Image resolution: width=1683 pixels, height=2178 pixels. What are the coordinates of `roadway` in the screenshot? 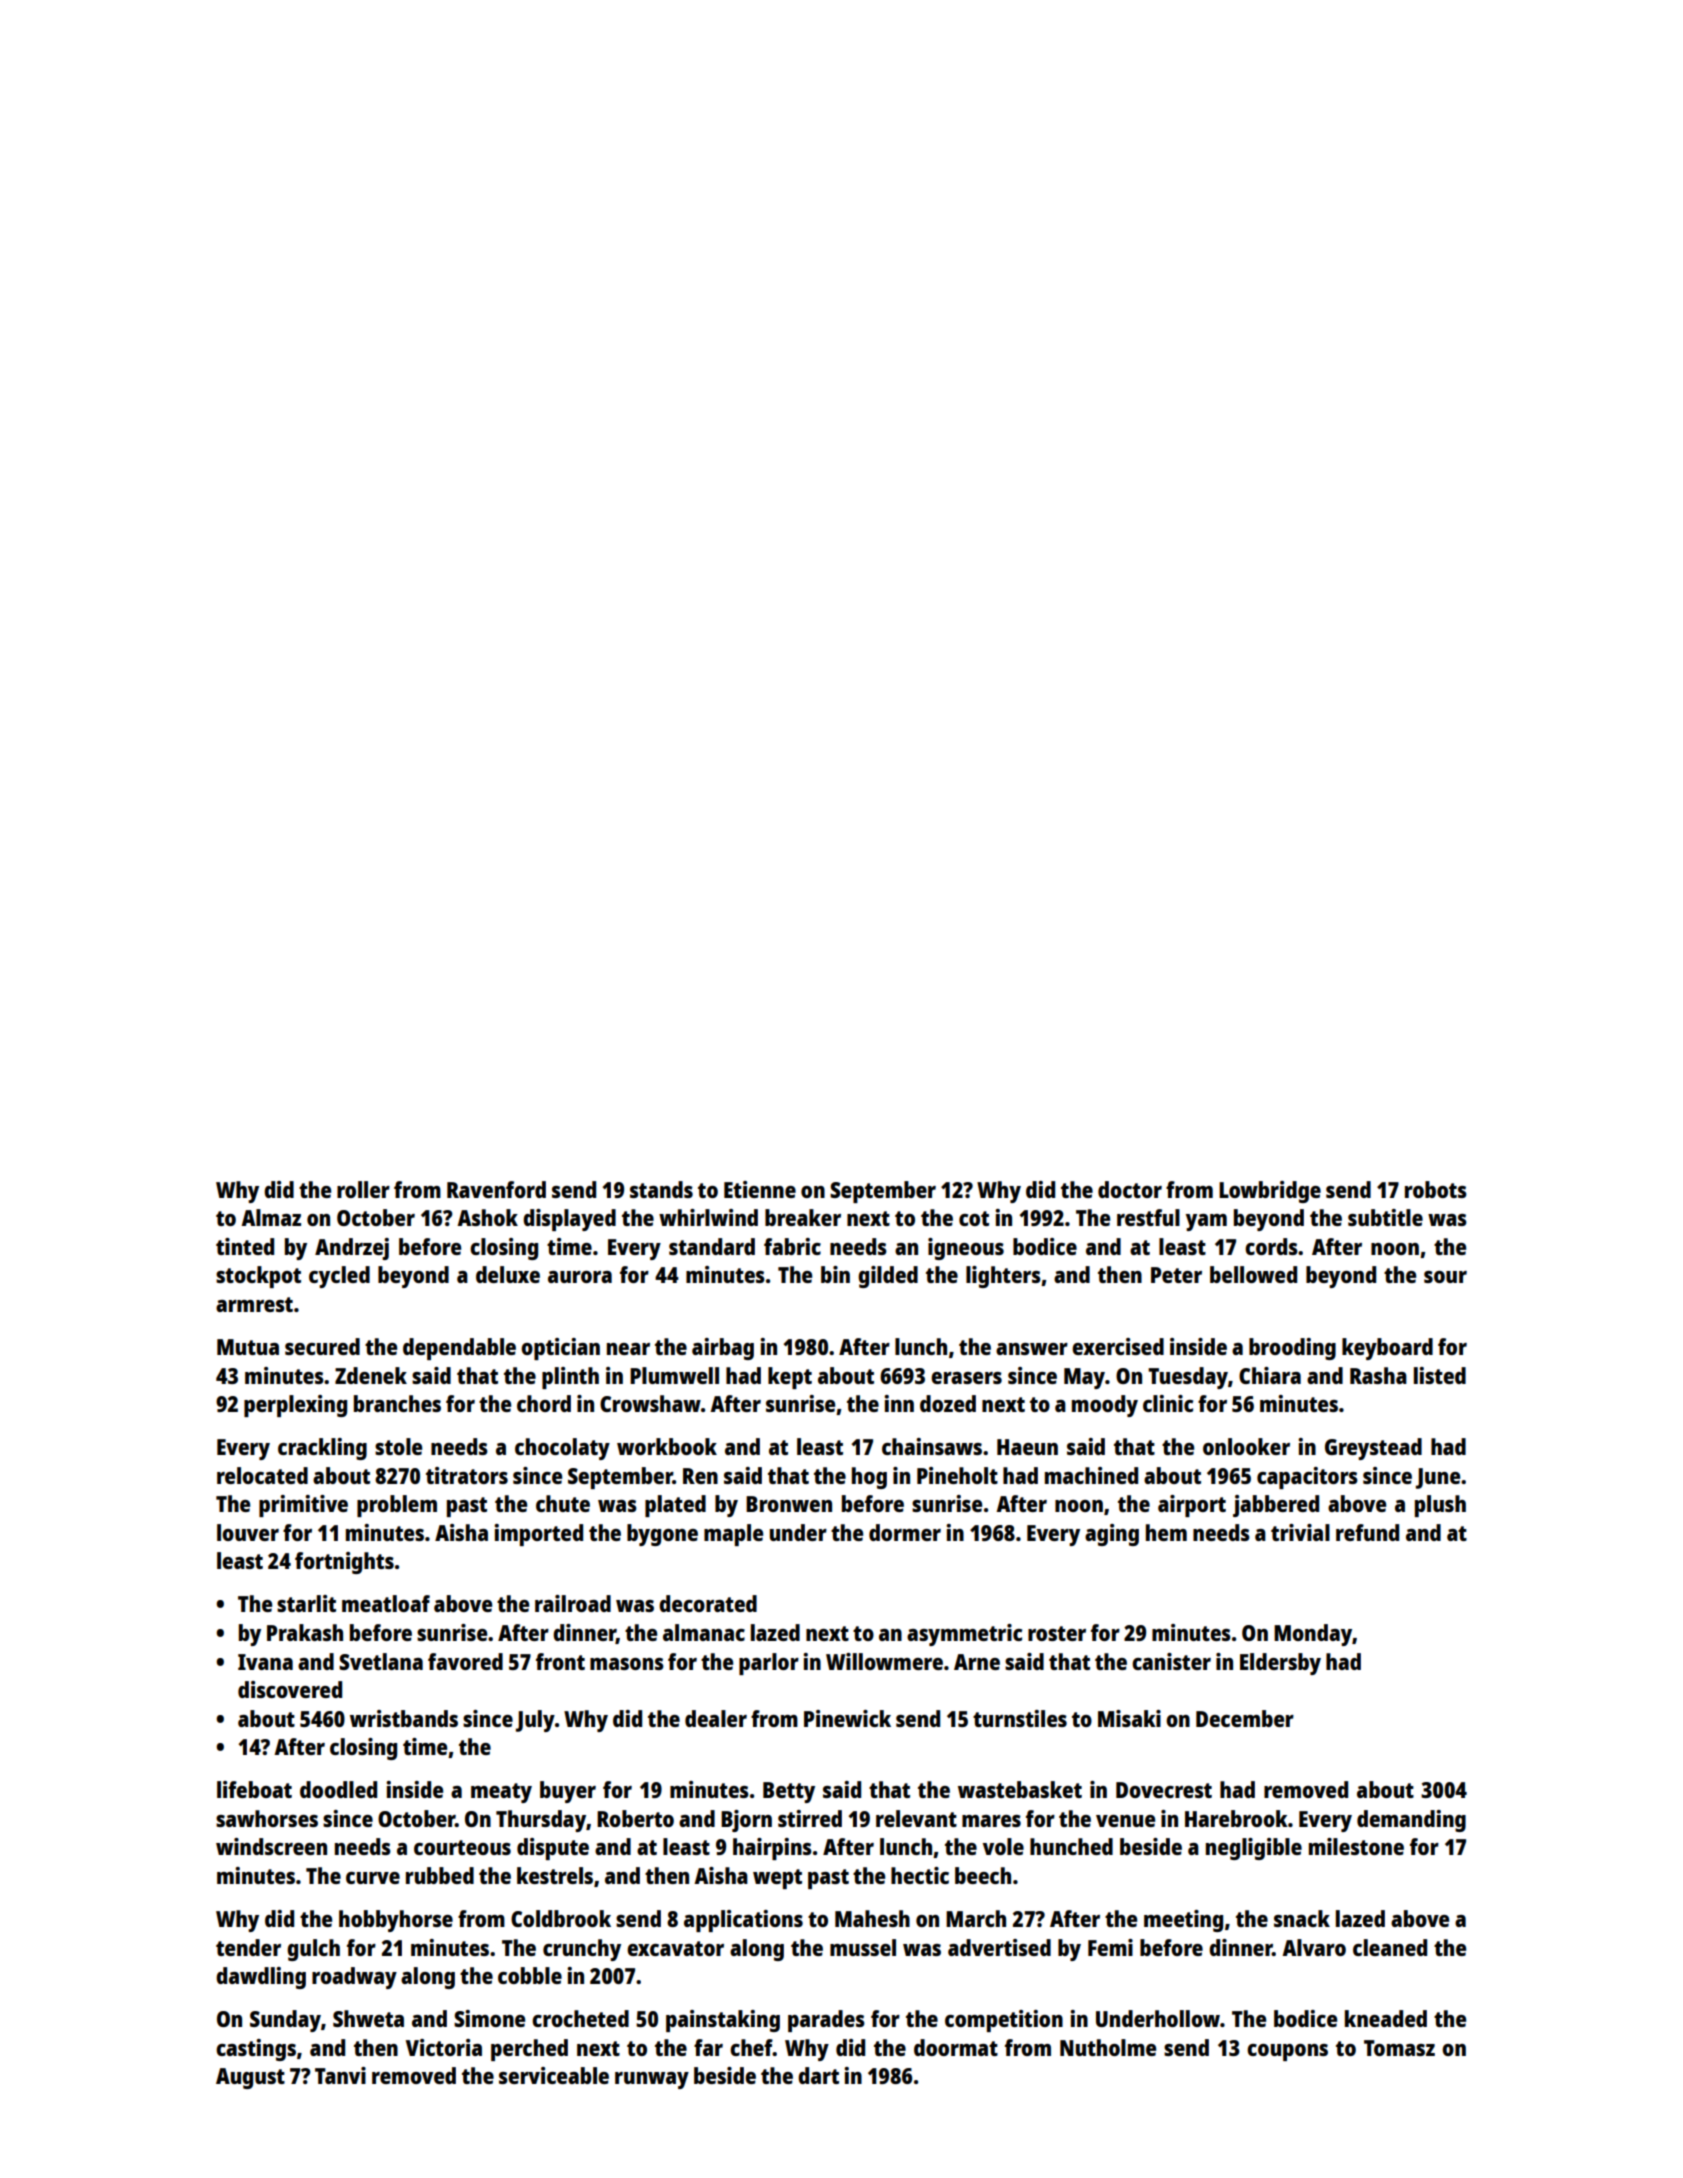 It's located at (354, 1978).
